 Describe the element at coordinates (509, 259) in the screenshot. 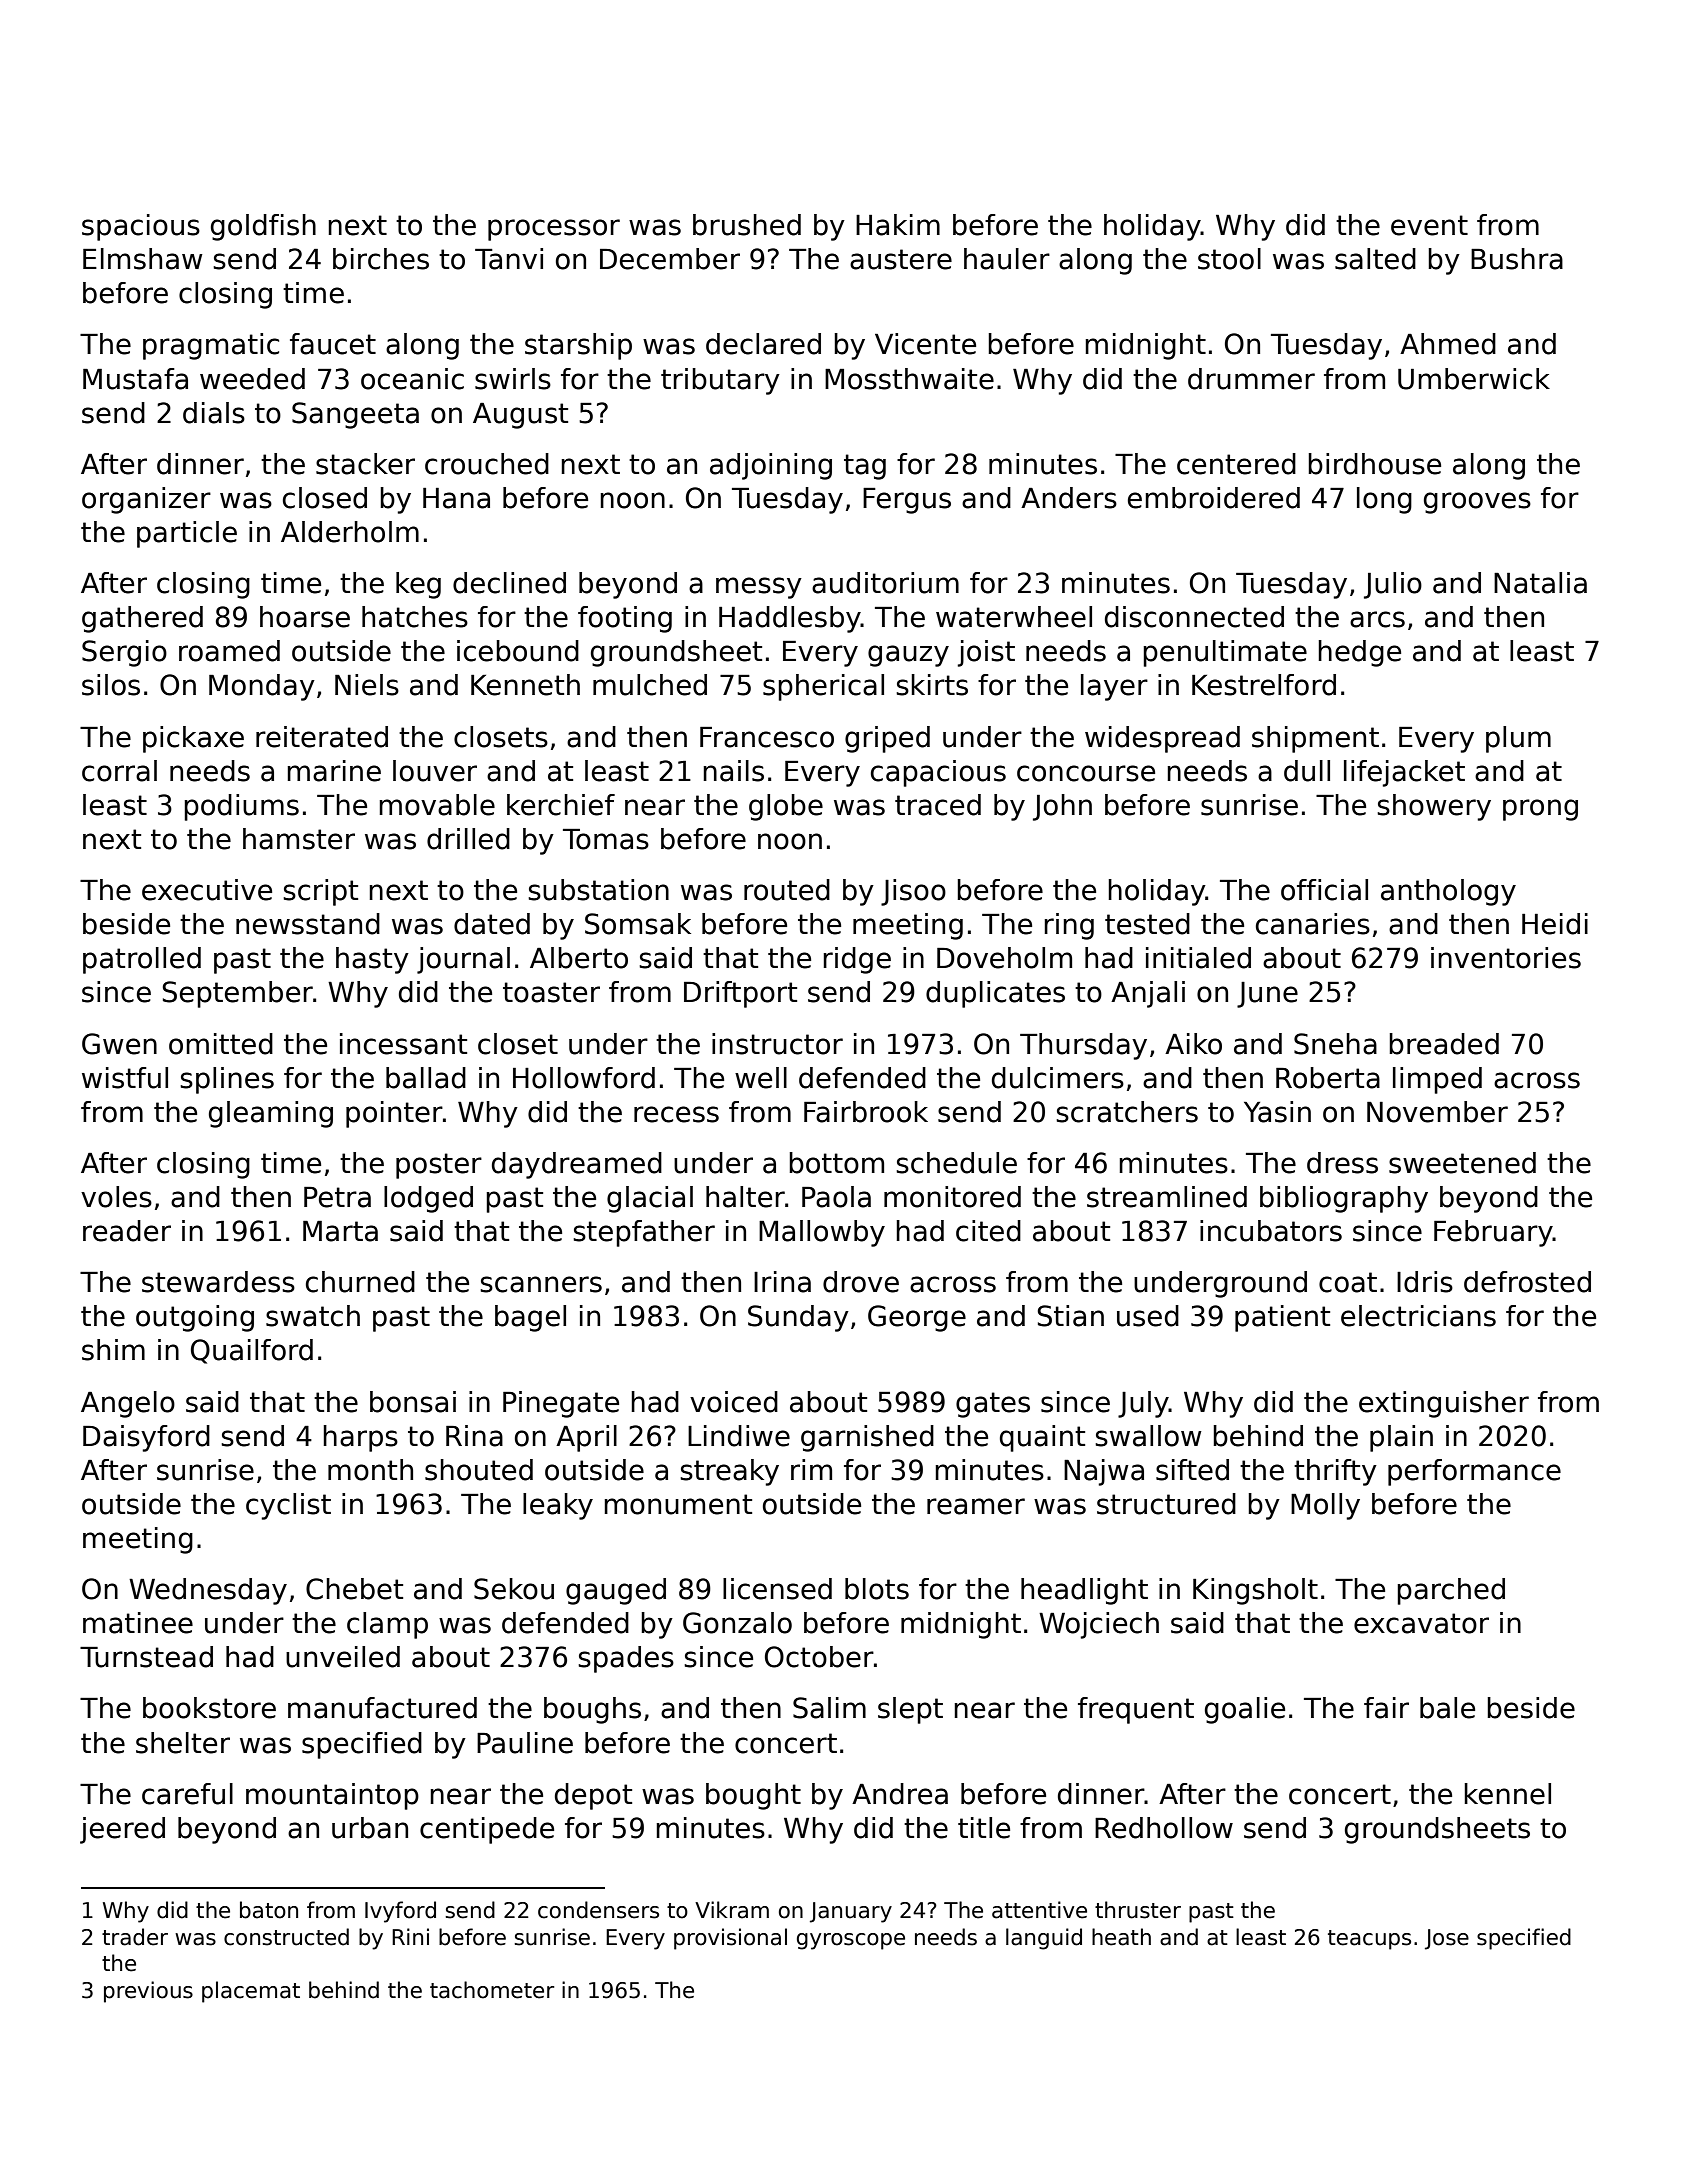

I see `Tanvi` at that location.
